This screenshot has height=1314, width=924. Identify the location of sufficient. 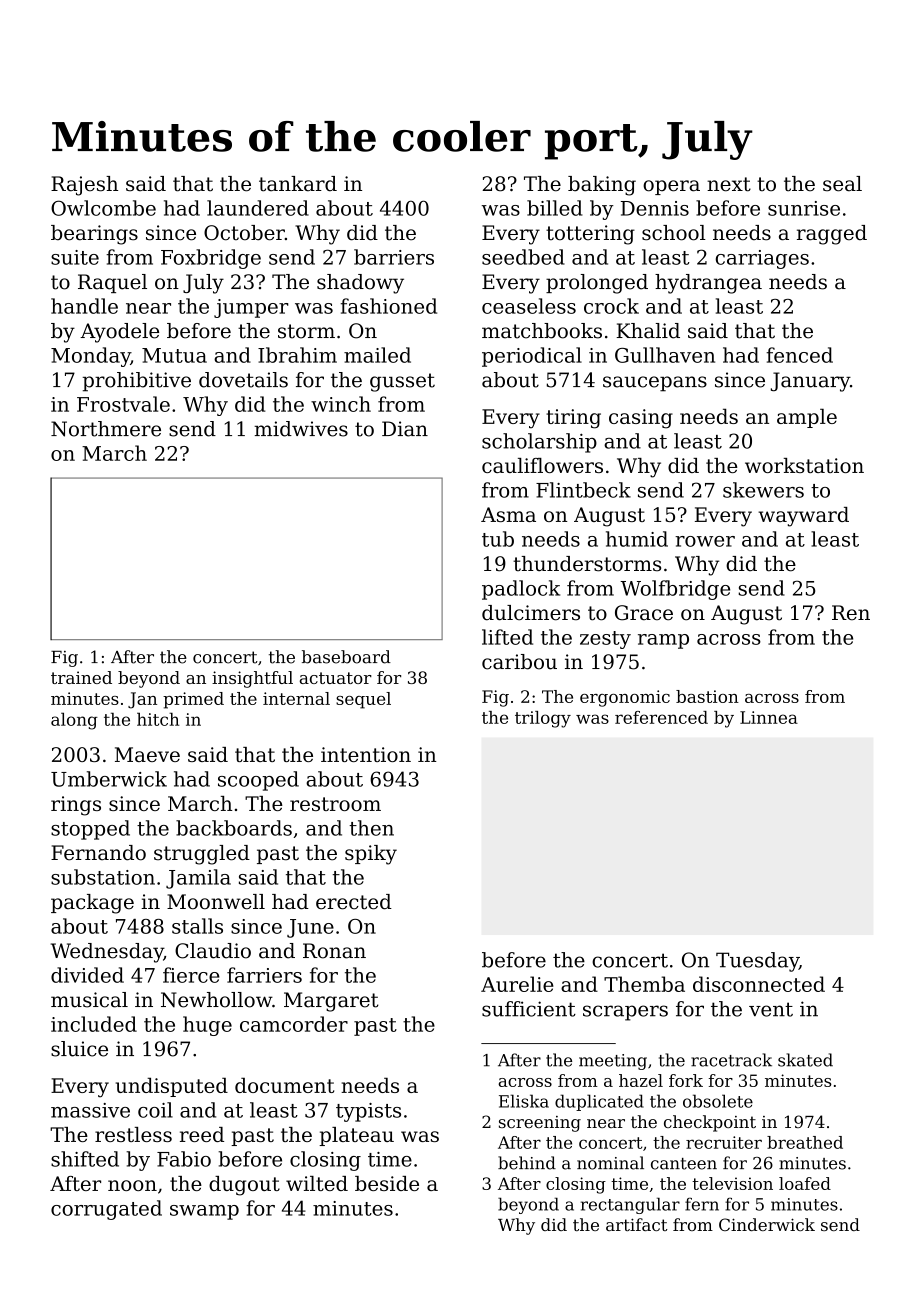
(529, 1009).
